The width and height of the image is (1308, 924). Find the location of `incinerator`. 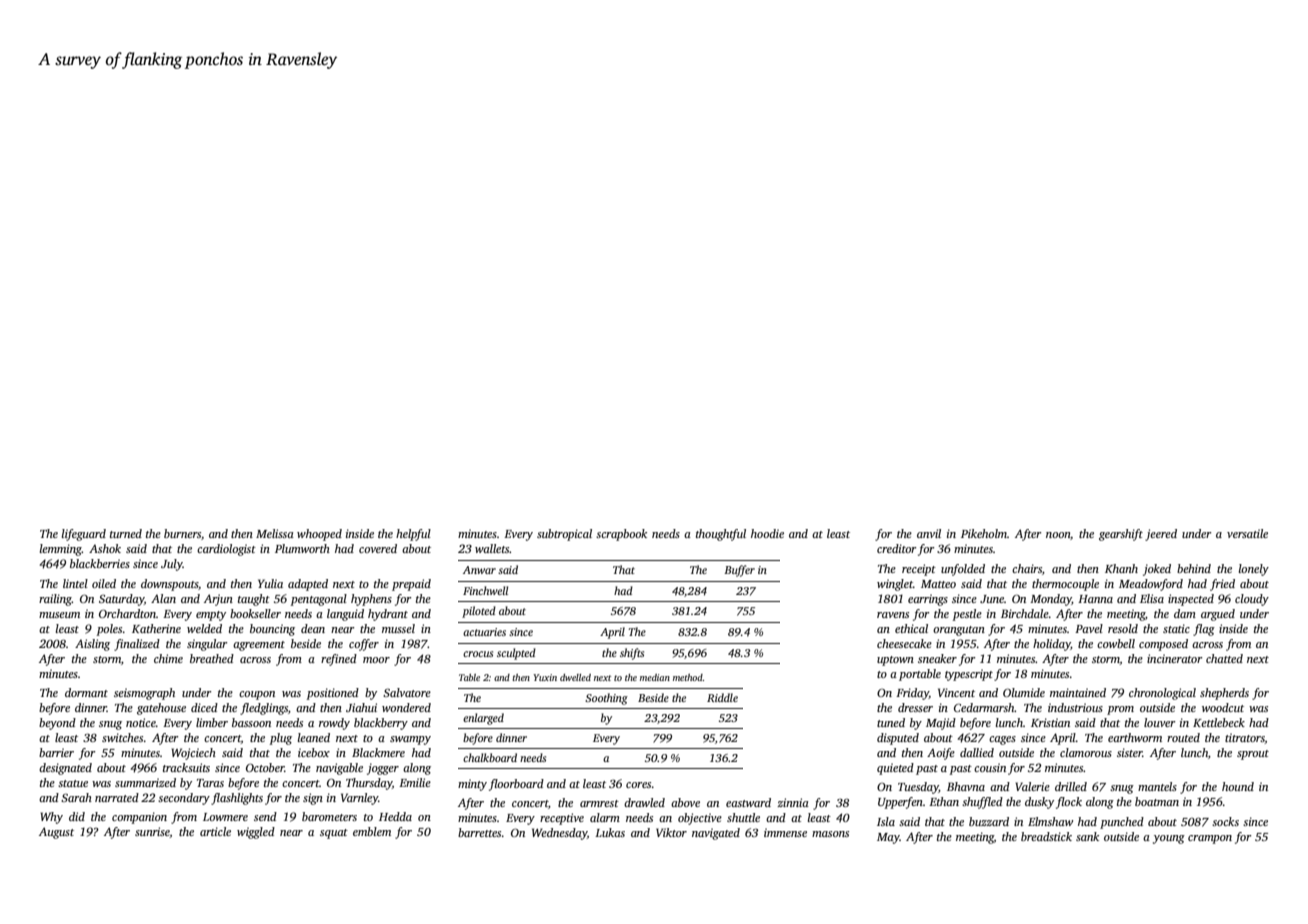

incinerator is located at coordinates (1175, 658).
